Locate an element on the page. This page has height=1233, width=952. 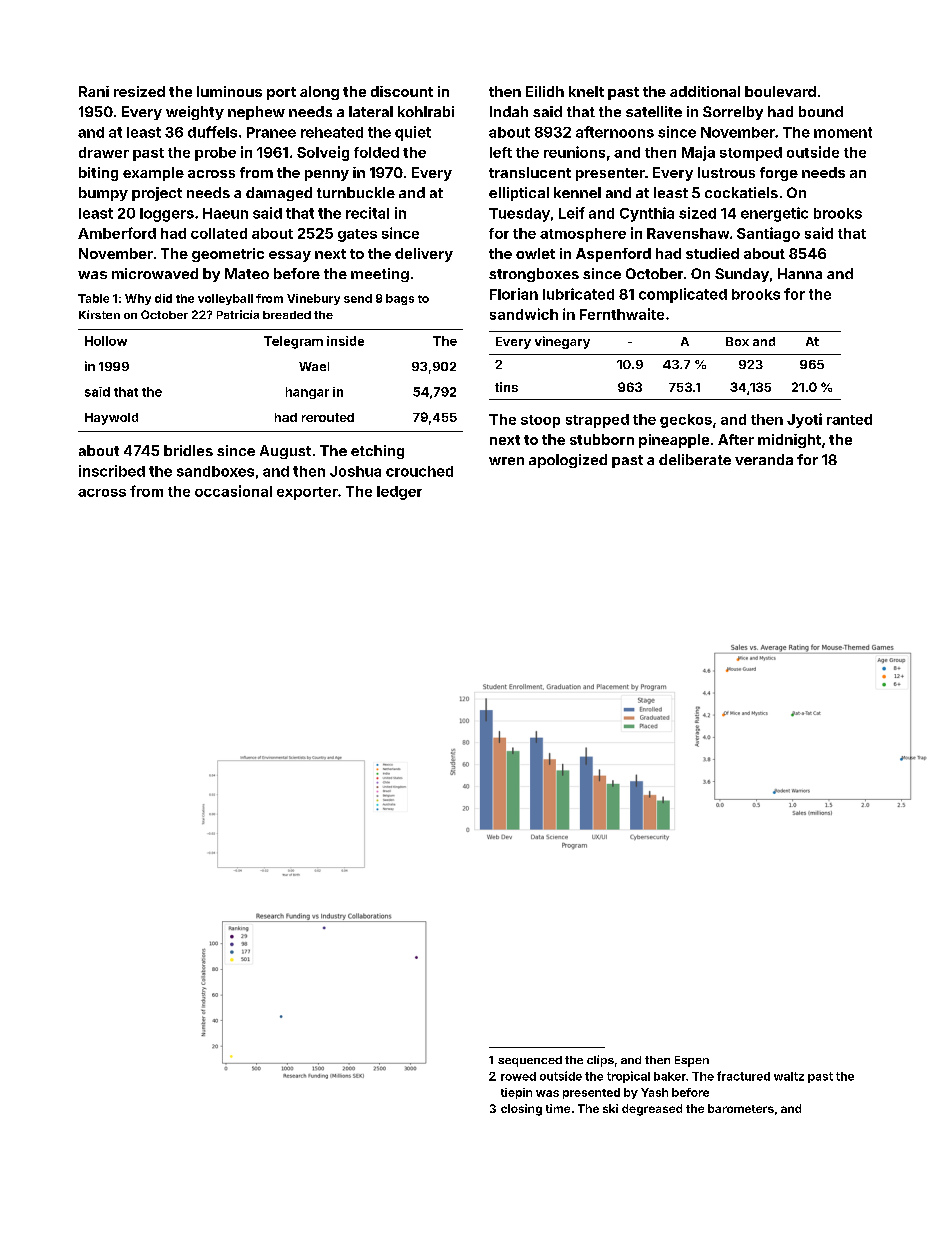
elliptical is located at coordinates (519, 194).
